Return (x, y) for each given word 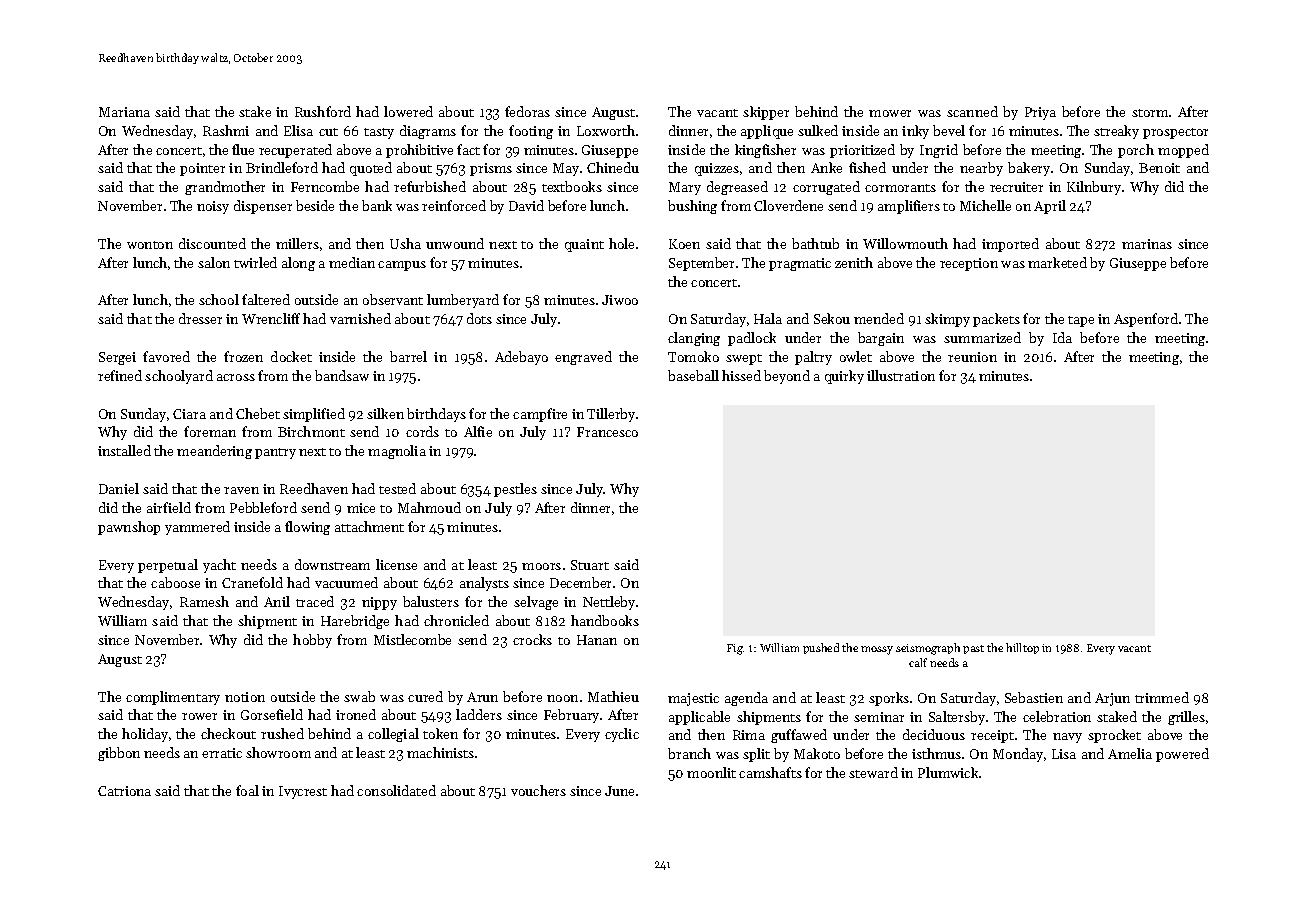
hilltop (1022, 648)
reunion (972, 357)
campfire (540, 415)
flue (243, 149)
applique (767, 132)
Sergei (117, 358)
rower (199, 716)
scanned (972, 111)
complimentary (173, 698)
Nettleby (609, 603)
